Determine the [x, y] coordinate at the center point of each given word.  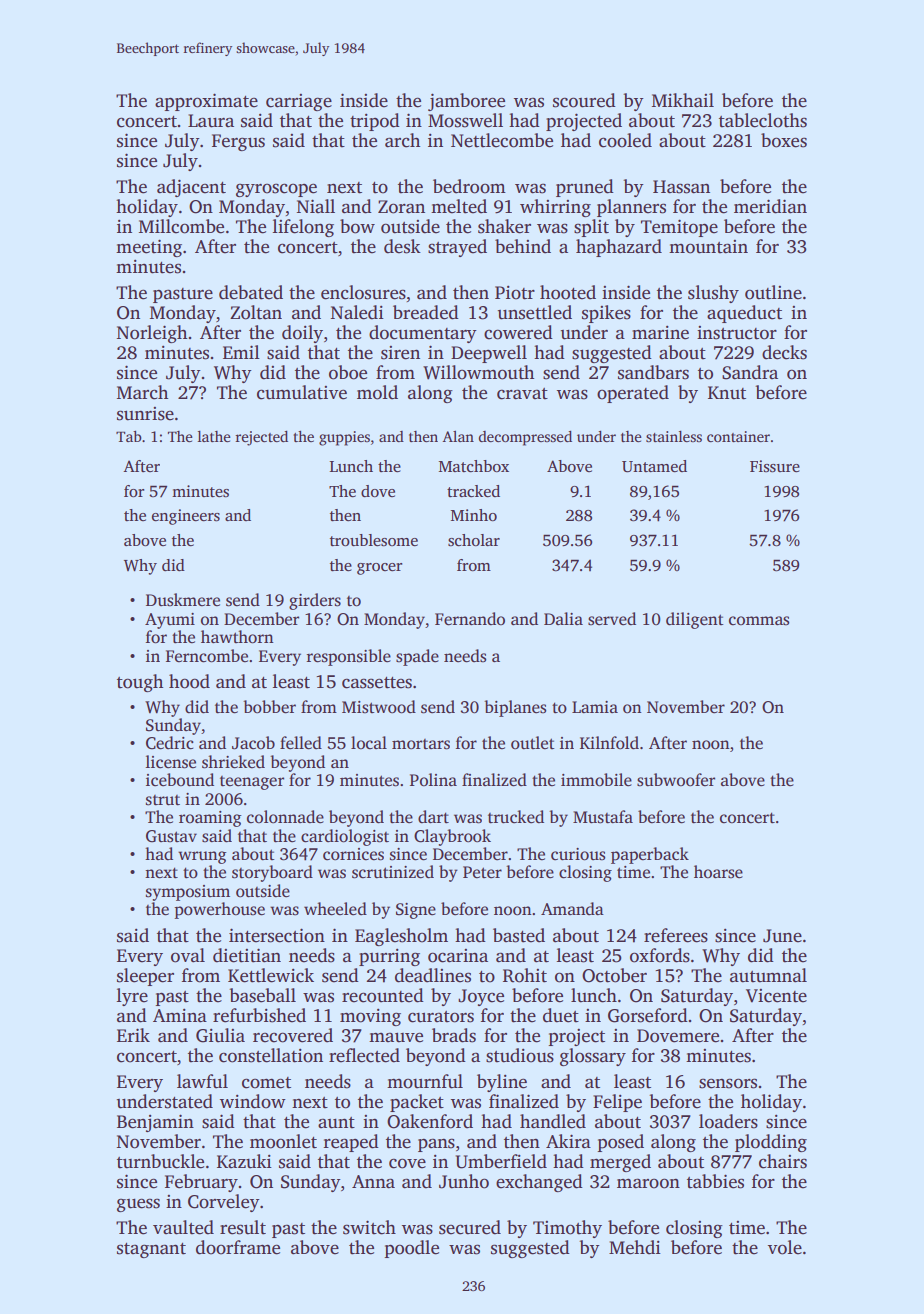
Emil [241, 352]
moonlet [283, 1141]
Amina [180, 1016]
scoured [584, 100]
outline [773, 292]
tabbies [715, 1181]
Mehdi [635, 1247]
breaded [426, 312]
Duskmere [183, 600]
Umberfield [501, 1161]
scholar [474, 540]
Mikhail [683, 100]
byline [502, 1083]
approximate [206, 102]
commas [759, 621]
